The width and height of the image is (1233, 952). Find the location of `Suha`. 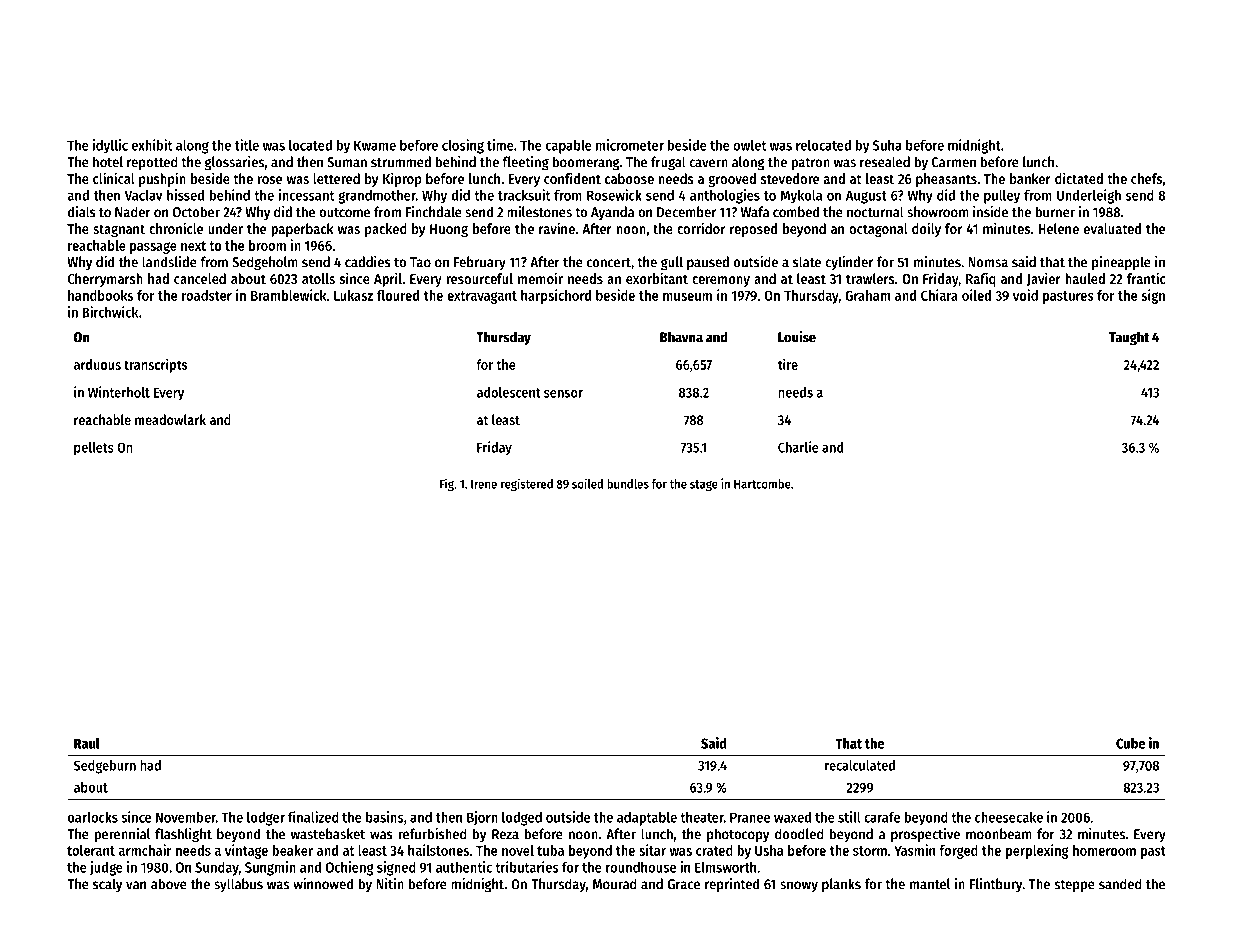

Suha is located at coordinates (887, 145).
